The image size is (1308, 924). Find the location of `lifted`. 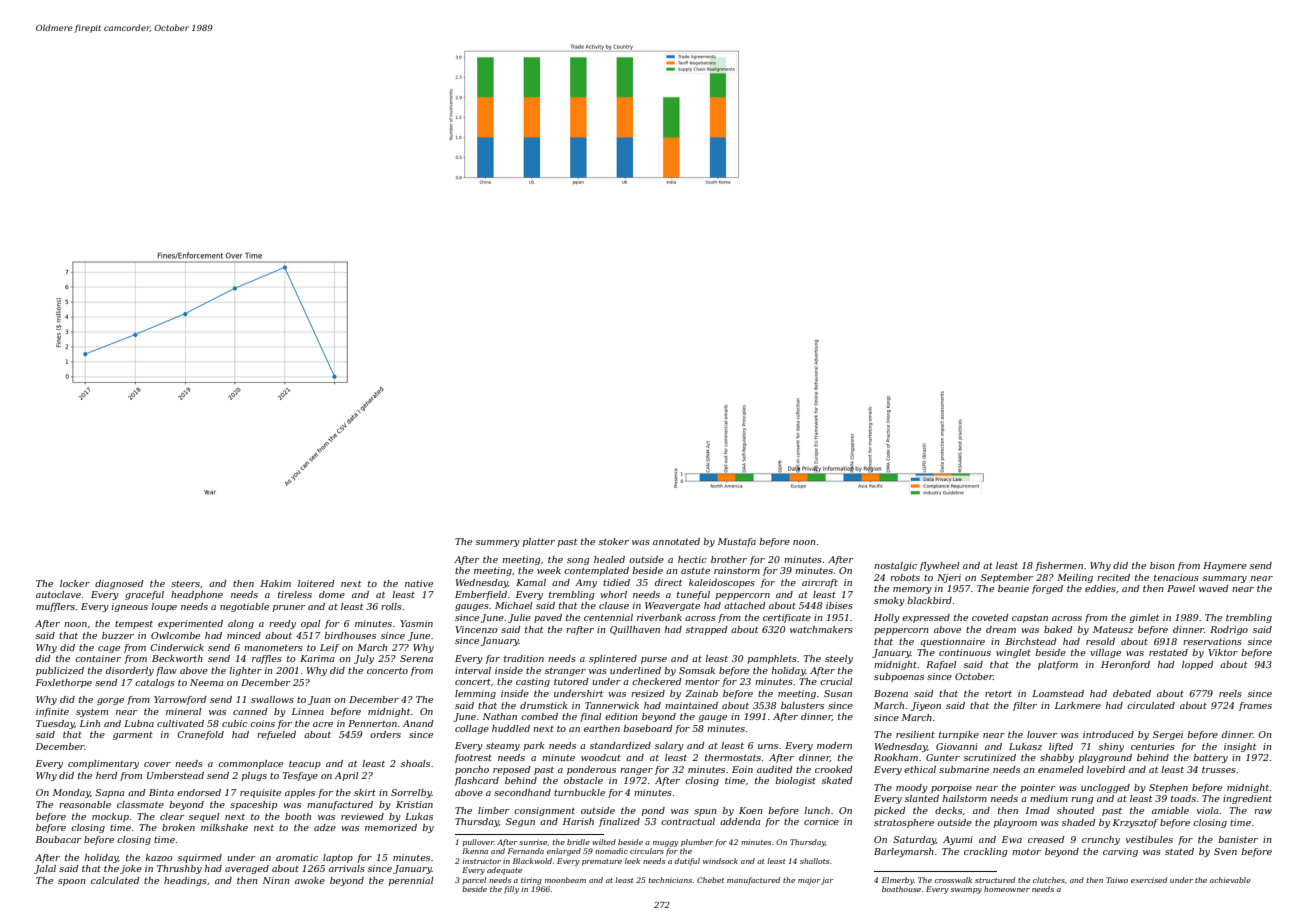

lifted is located at coordinates (1061, 747).
